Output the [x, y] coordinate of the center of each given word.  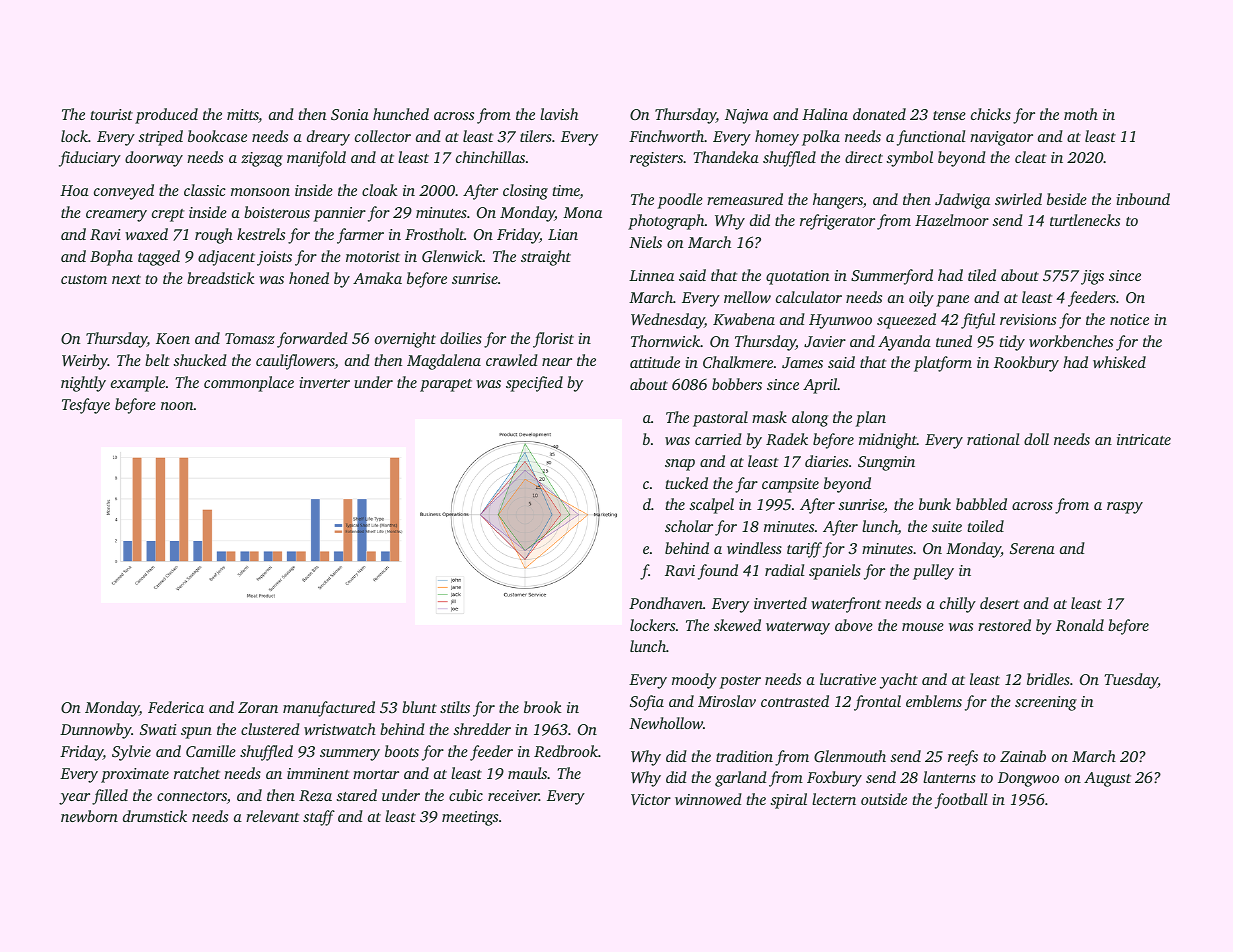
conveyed [124, 192]
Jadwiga [962, 201]
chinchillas [490, 157]
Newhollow [666, 723]
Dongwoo [1028, 779]
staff [319, 818]
